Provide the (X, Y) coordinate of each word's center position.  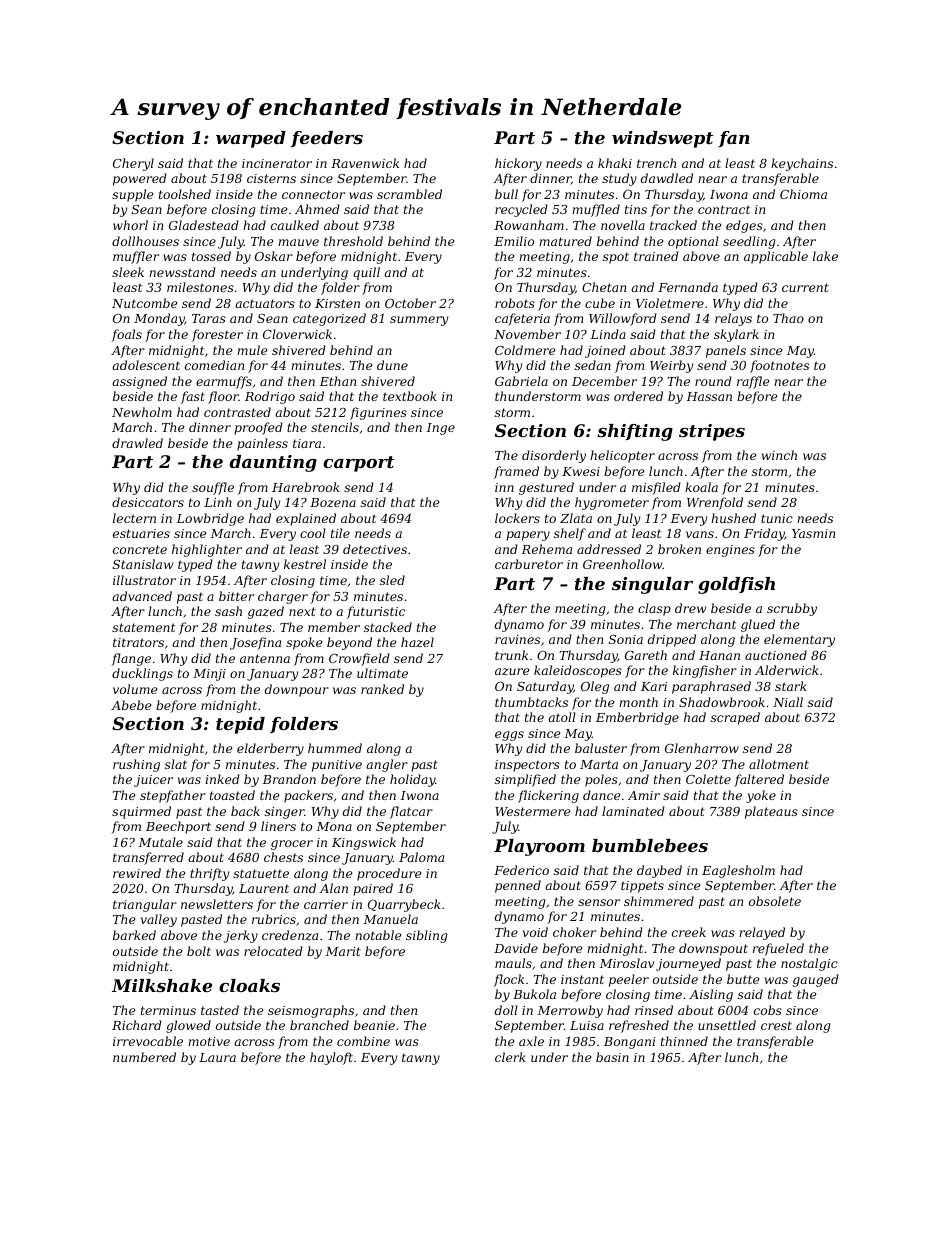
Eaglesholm (738, 871)
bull (506, 194)
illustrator (144, 580)
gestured (546, 488)
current (805, 287)
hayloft (331, 1058)
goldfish (736, 585)
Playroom (539, 847)
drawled (137, 443)
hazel (417, 642)
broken (679, 549)
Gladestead (204, 225)
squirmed (141, 812)
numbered (144, 1057)
